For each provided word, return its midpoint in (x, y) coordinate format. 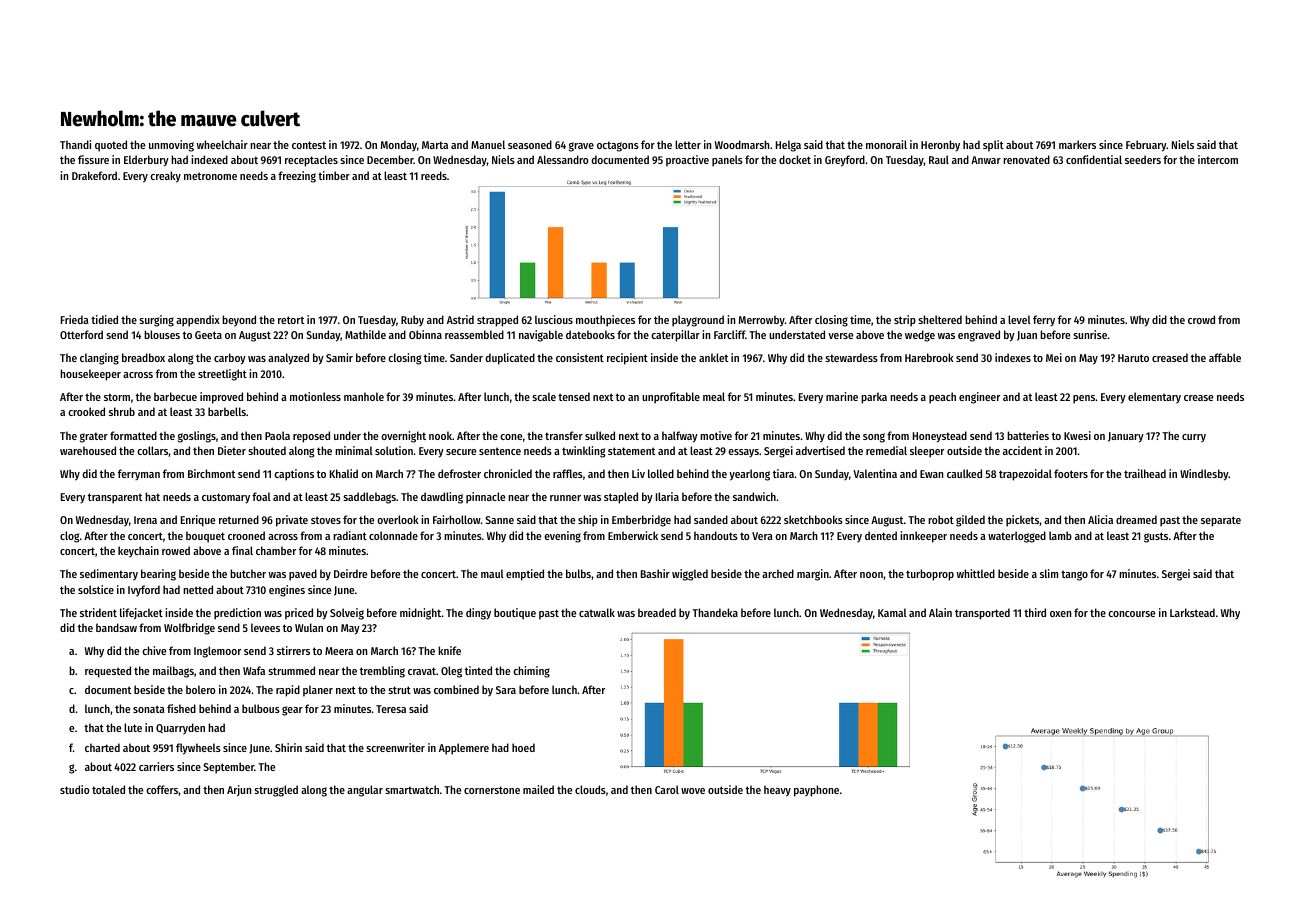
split (993, 146)
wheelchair (222, 144)
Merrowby (762, 321)
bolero (200, 689)
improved (221, 398)
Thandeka (715, 612)
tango (1074, 575)
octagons (618, 146)
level (1019, 319)
